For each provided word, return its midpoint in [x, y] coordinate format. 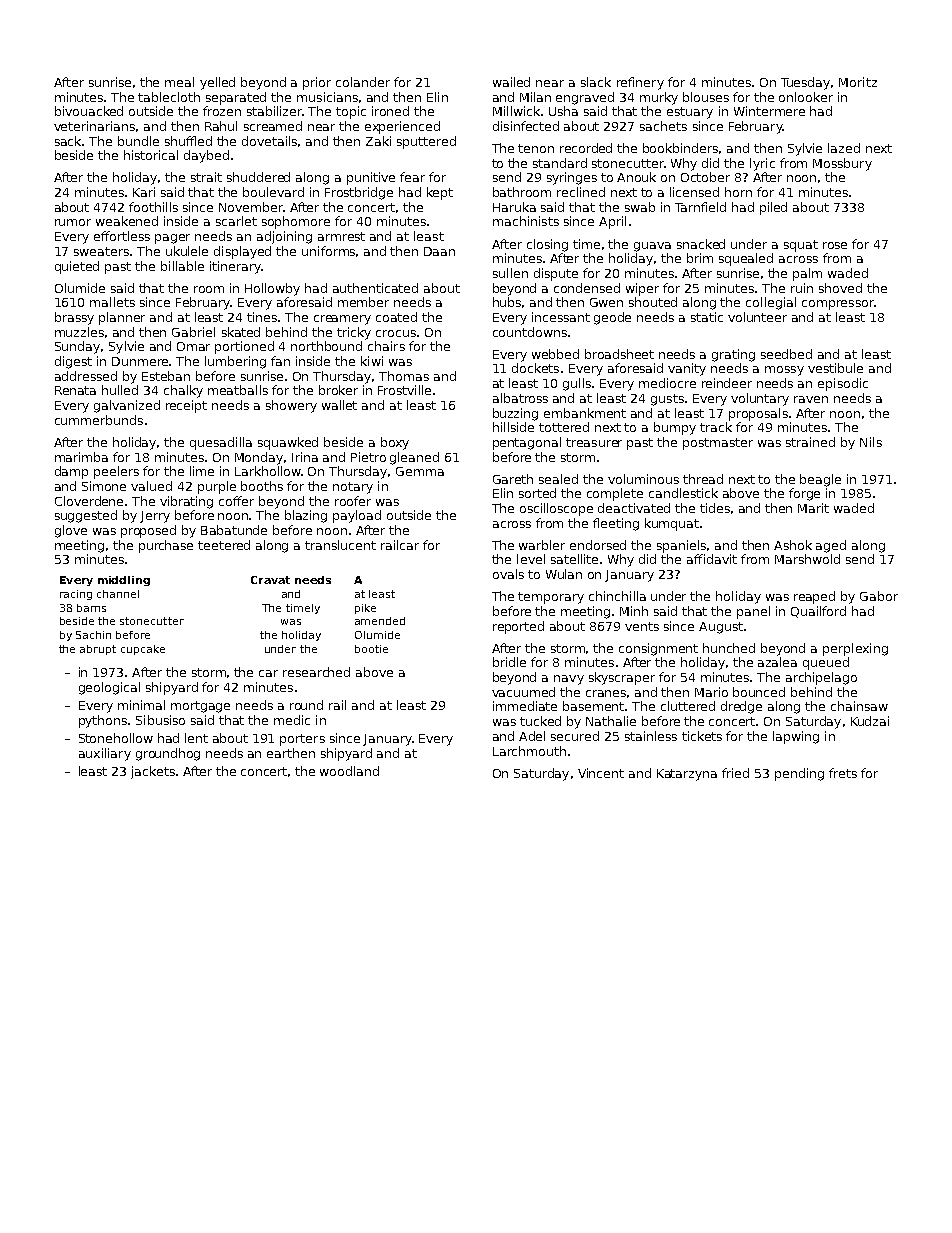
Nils [871, 442]
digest [73, 362]
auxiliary [105, 754]
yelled [217, 83]
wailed [511, 82]
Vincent [601, 773]
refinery [640, 83]
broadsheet [619, 354]
